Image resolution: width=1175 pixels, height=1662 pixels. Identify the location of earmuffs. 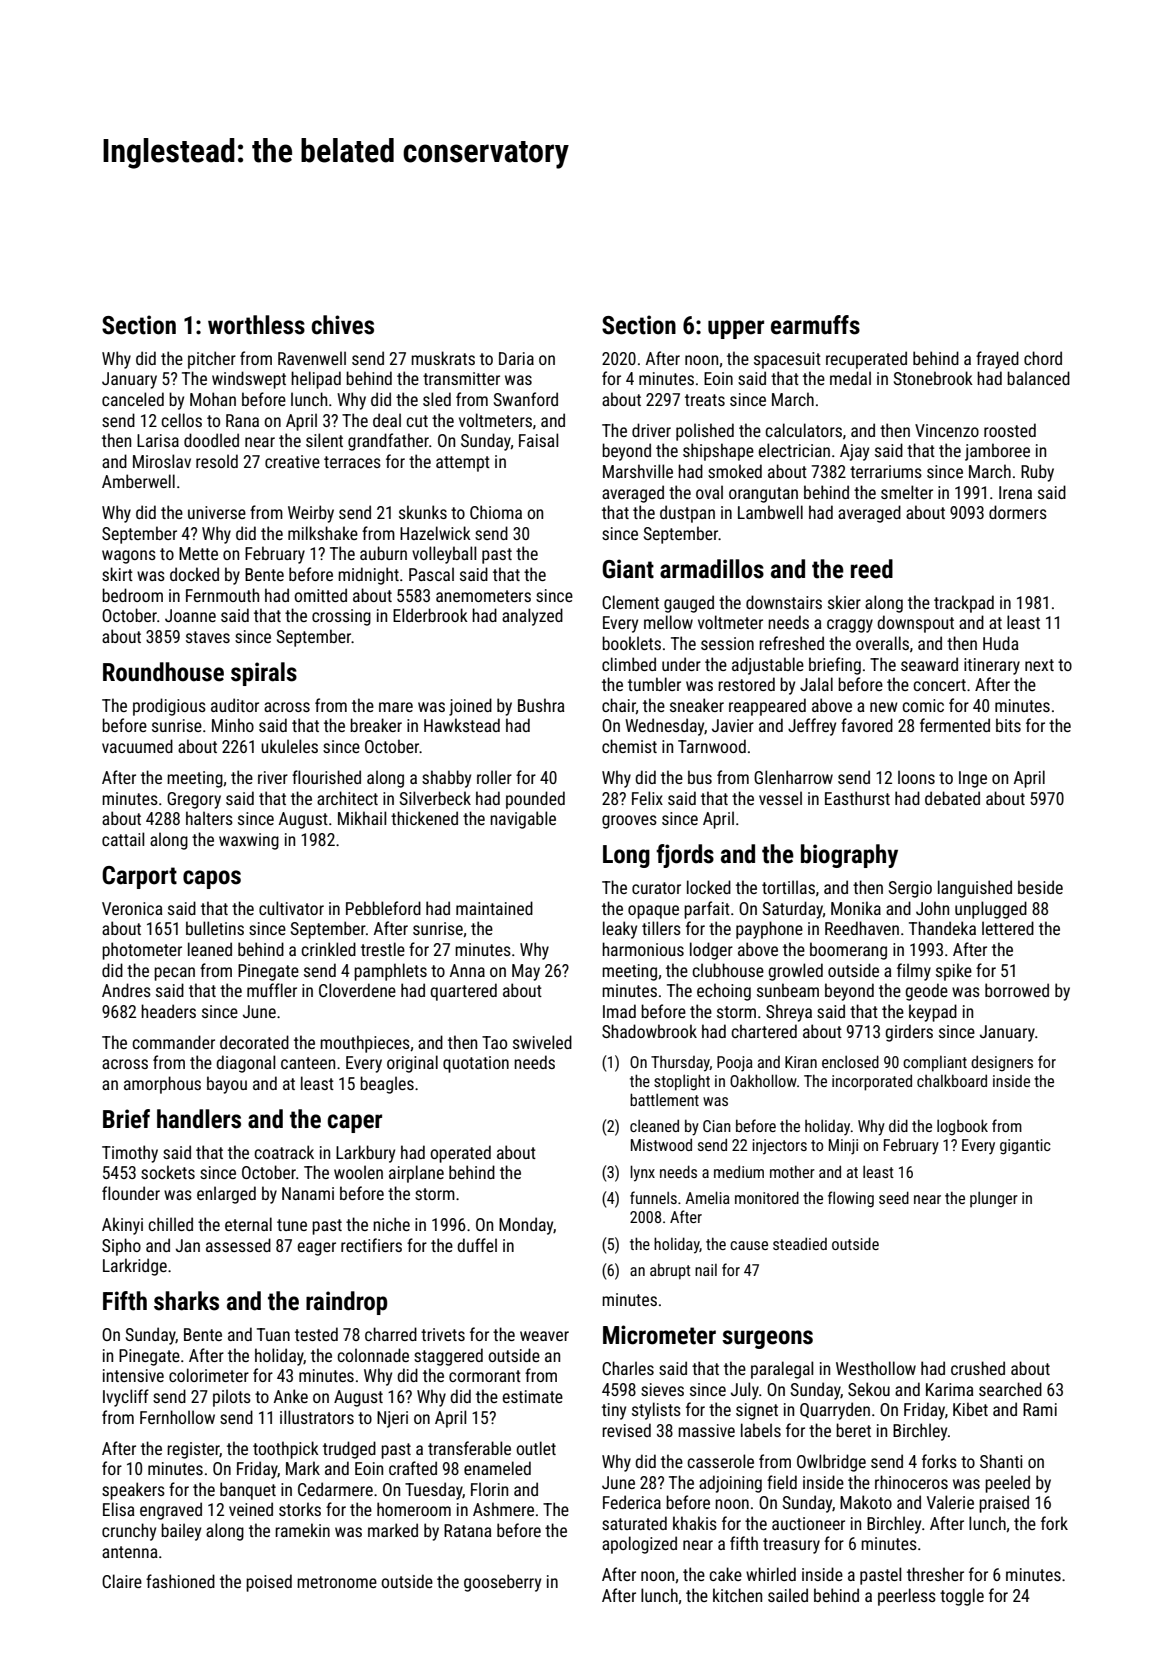
(815, 325).
